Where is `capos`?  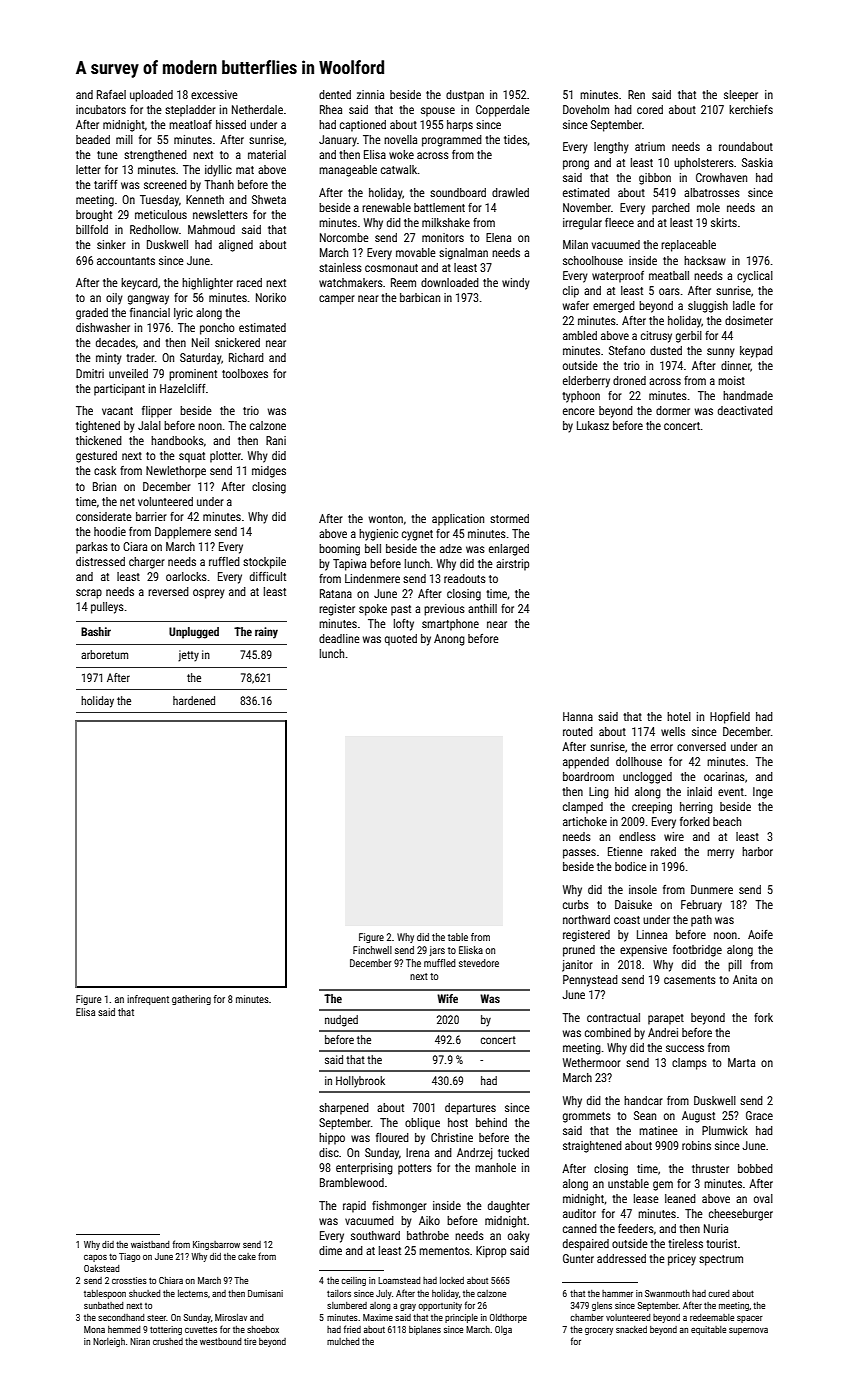 capos is located at coordinates (95, 1258).
